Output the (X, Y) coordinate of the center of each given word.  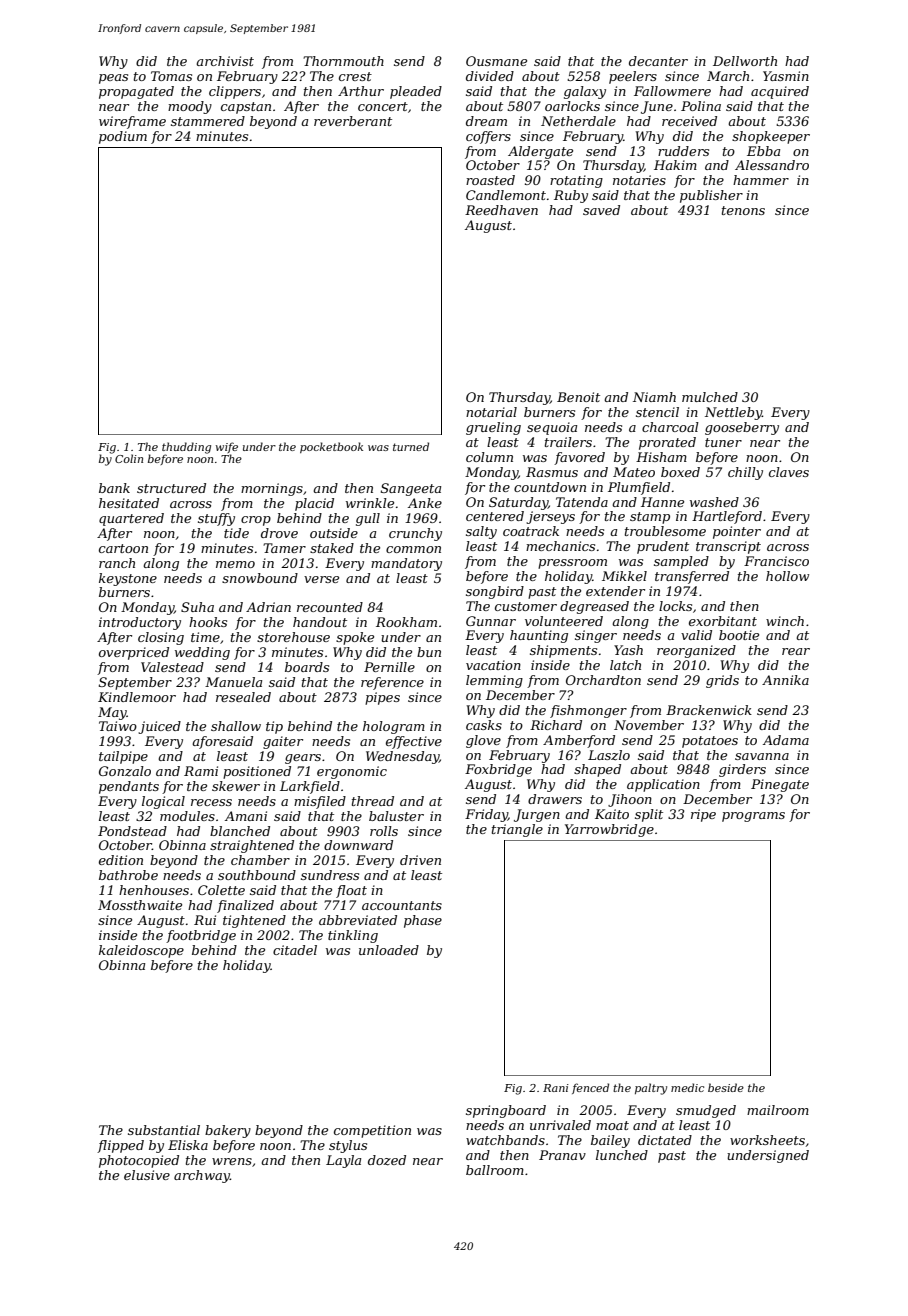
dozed (387, 1160)
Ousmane (496, 61)
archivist (225, 61)
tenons (743, 210)
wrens (232, 1161)
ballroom (495, 1170)
